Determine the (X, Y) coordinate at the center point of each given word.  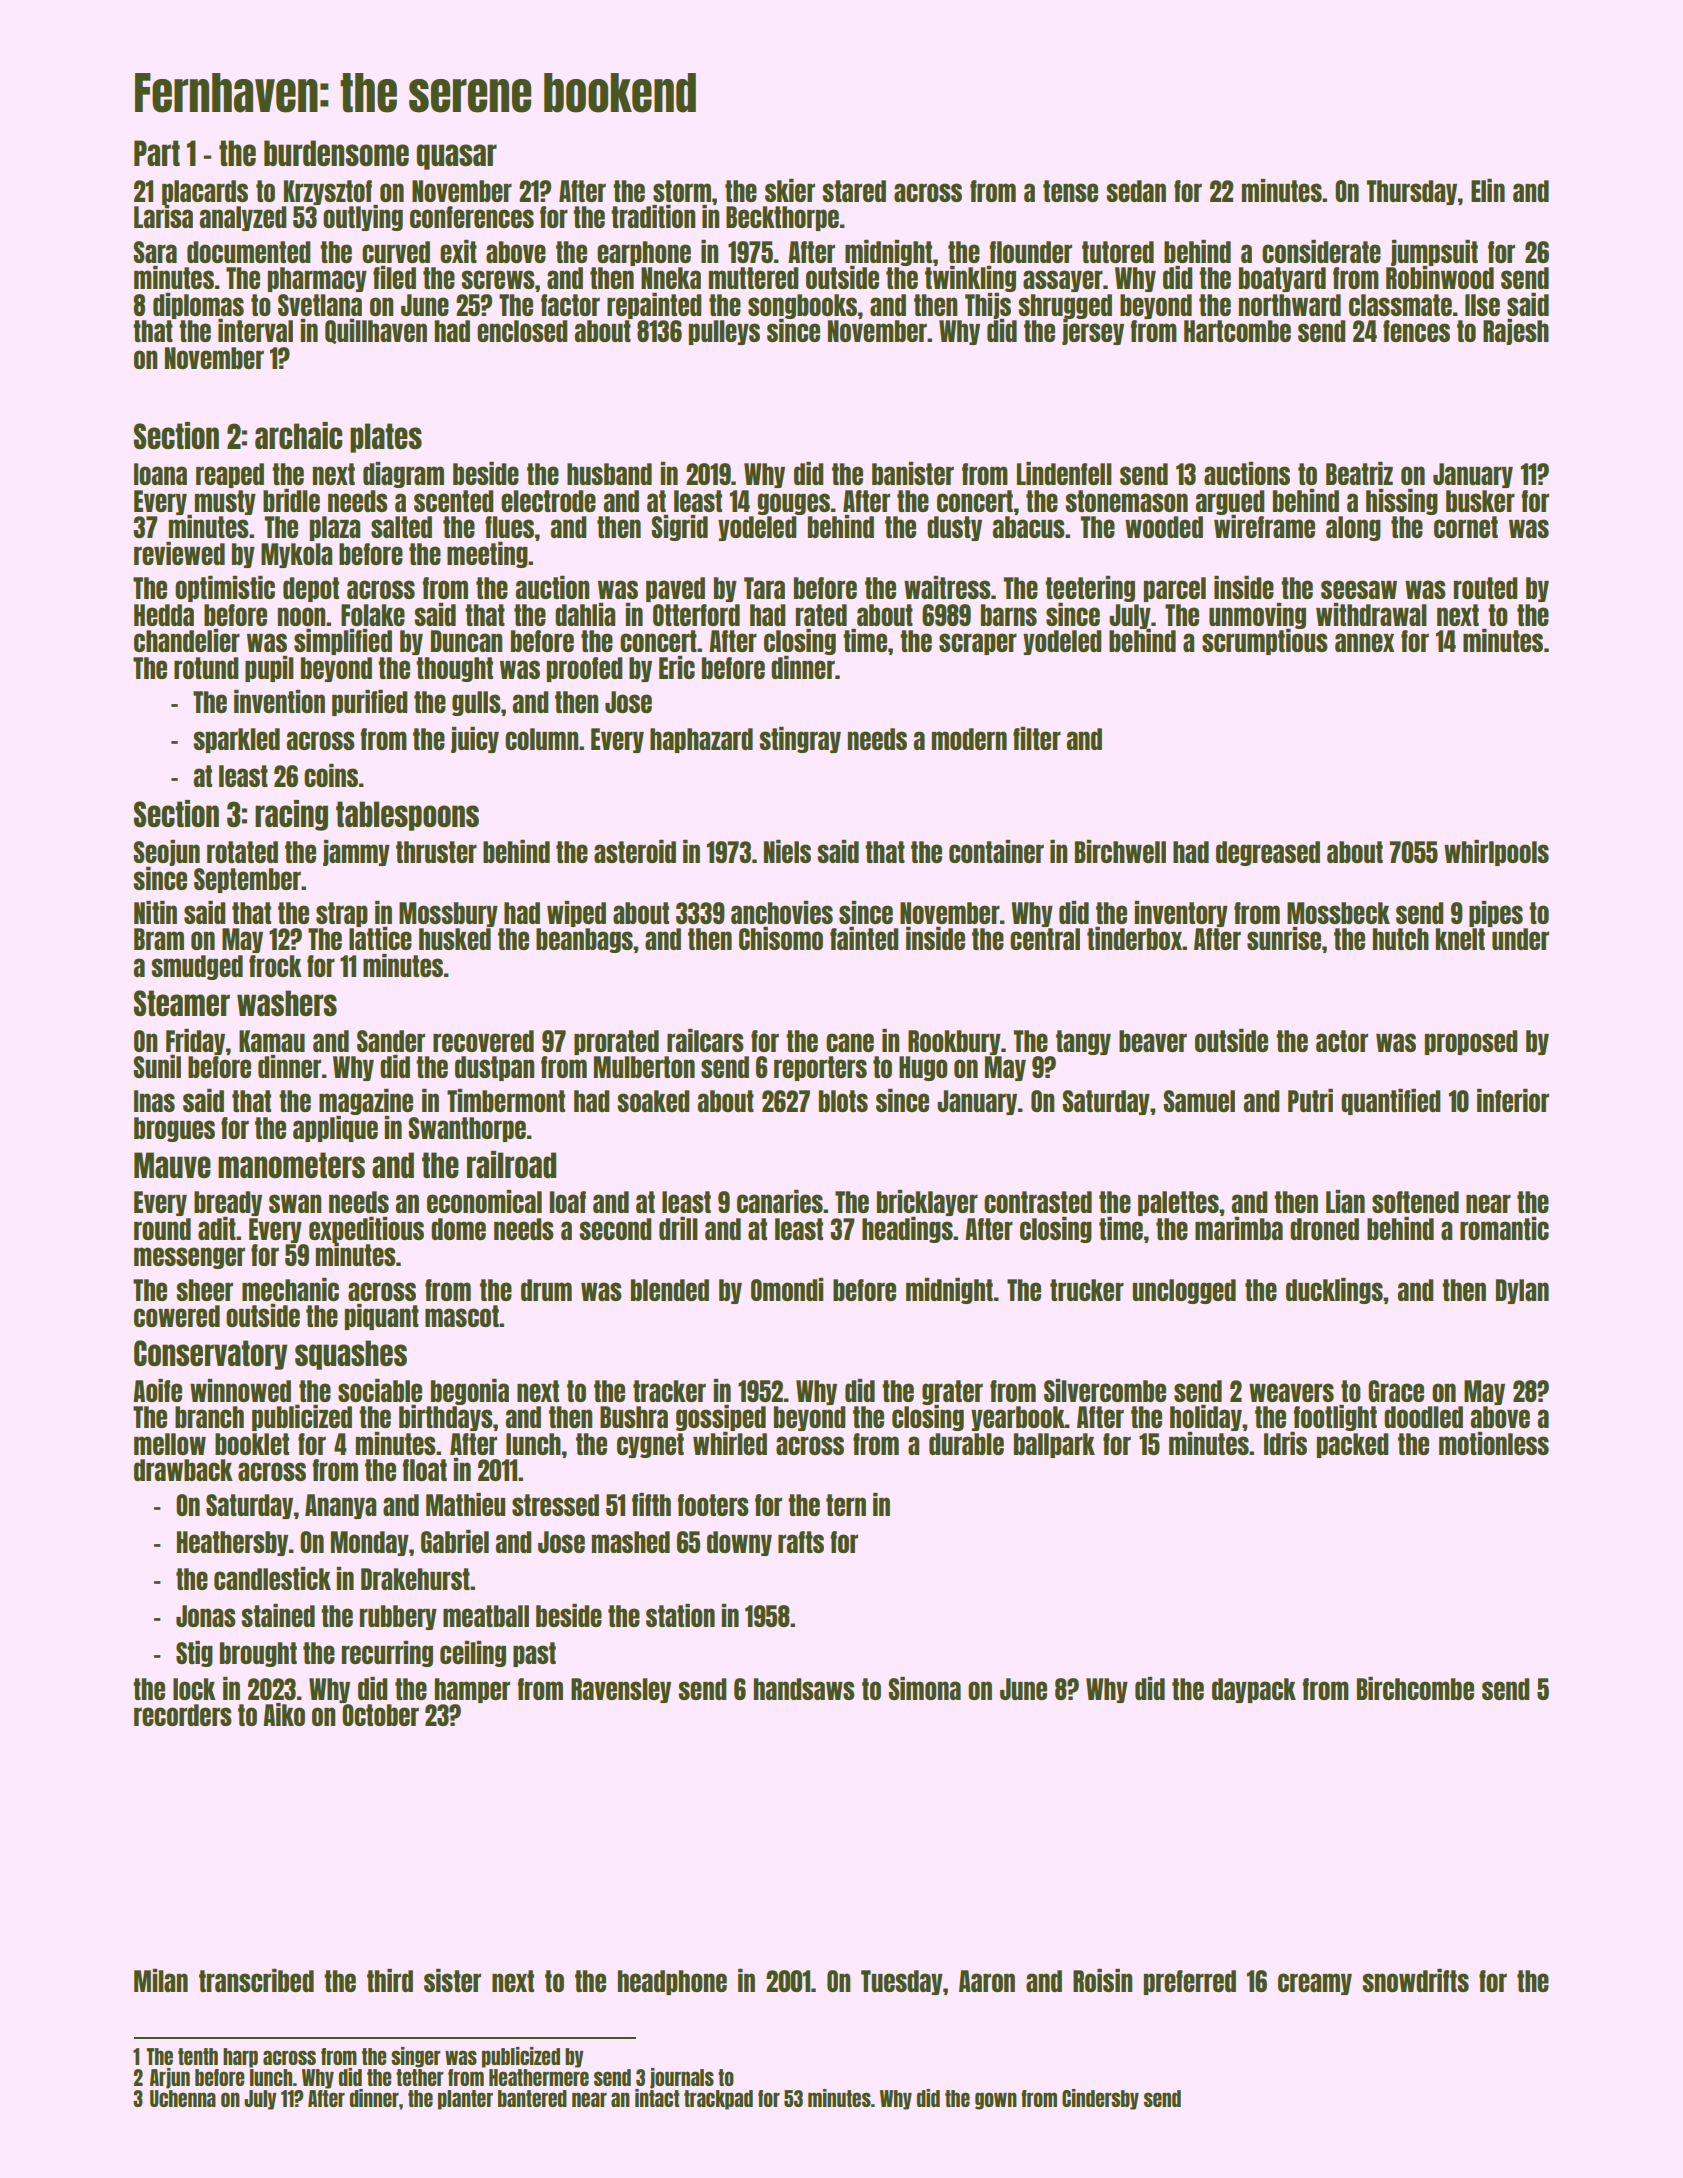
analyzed (242, 218)
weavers (1291, 1392)
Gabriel (455, 1541)
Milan (161, 1980)
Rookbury (954, 1042)
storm (682, 191)
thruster (436, 852)
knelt (1460, 939)
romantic (1504, 1228)
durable (966, 1444)
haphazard (701, 740)
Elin (1488, 190)
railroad (511, 1164)
